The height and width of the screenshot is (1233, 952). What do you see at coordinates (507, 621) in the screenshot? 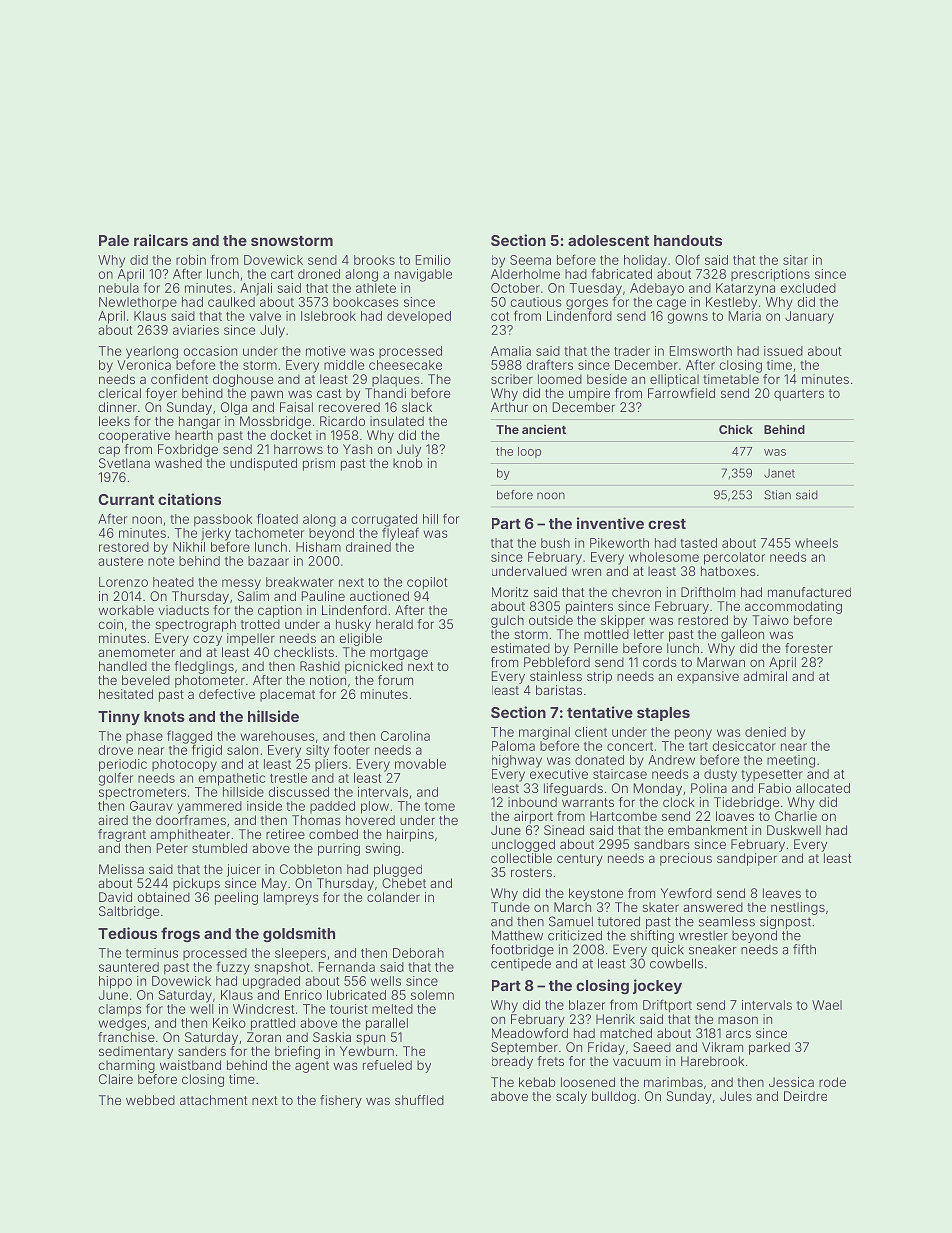
I see `gulch` at bounding box center [507, 621].
